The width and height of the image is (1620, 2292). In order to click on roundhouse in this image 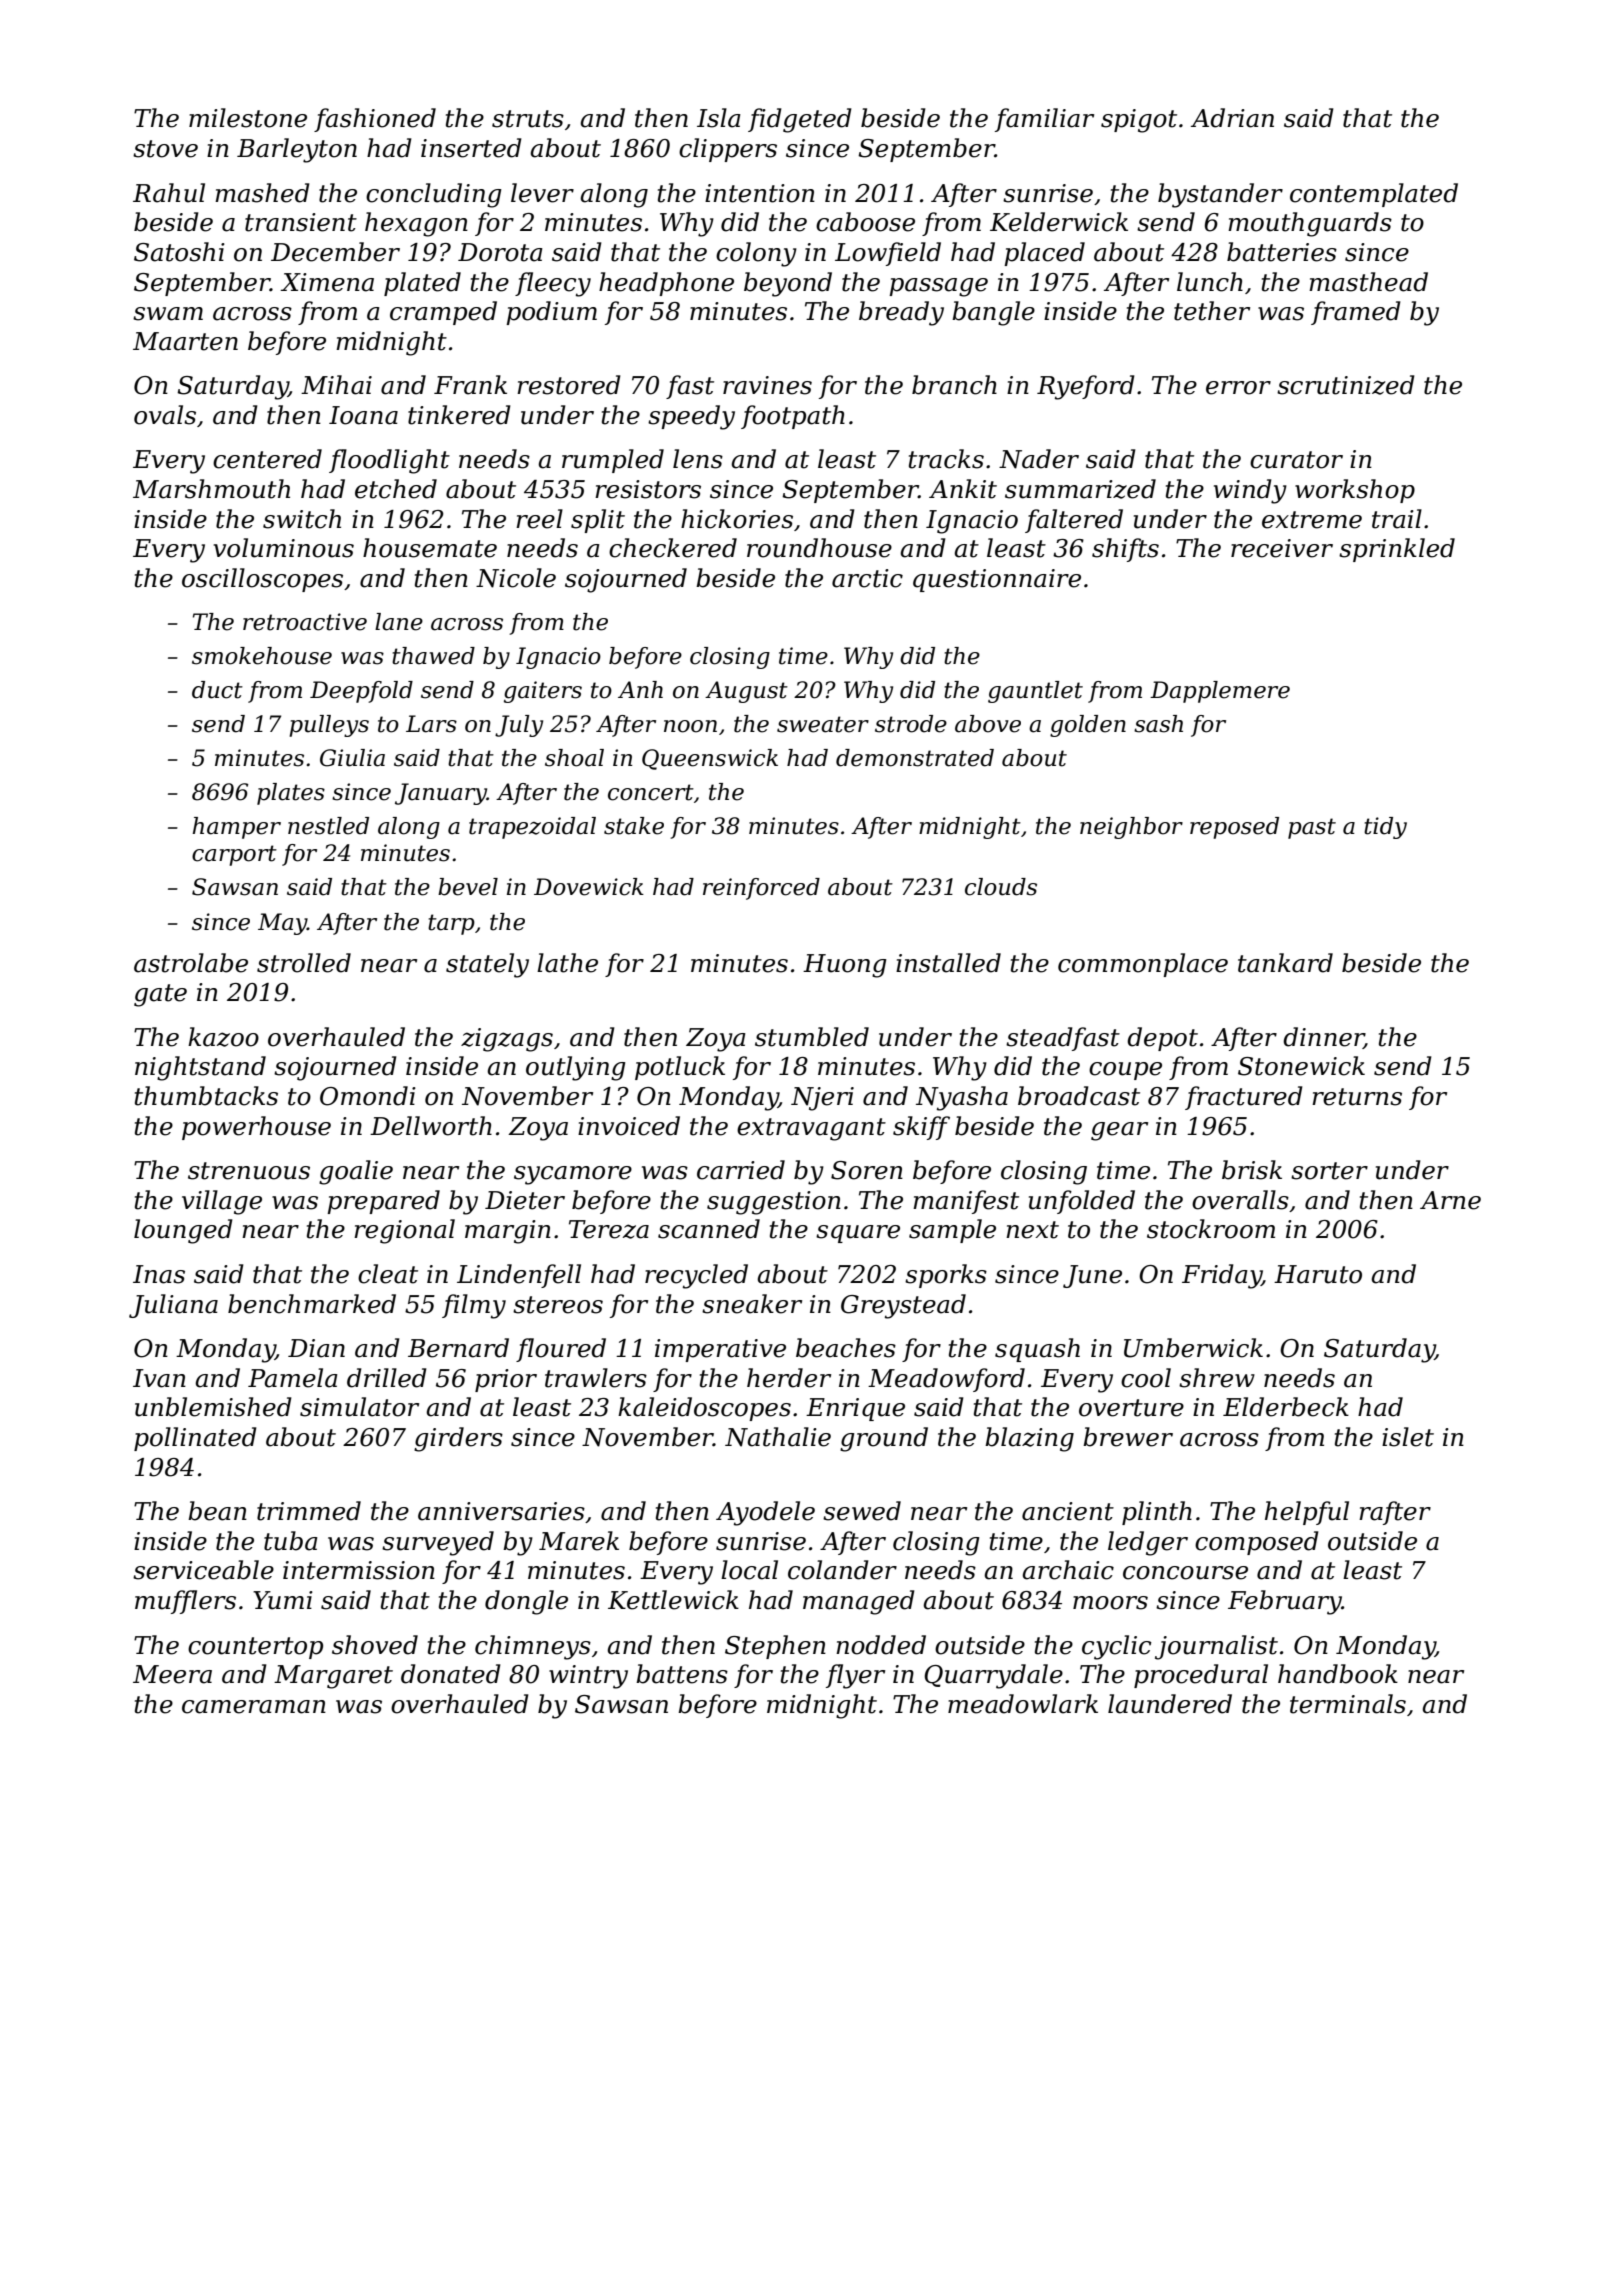, I will do `click(819, 548)`.
